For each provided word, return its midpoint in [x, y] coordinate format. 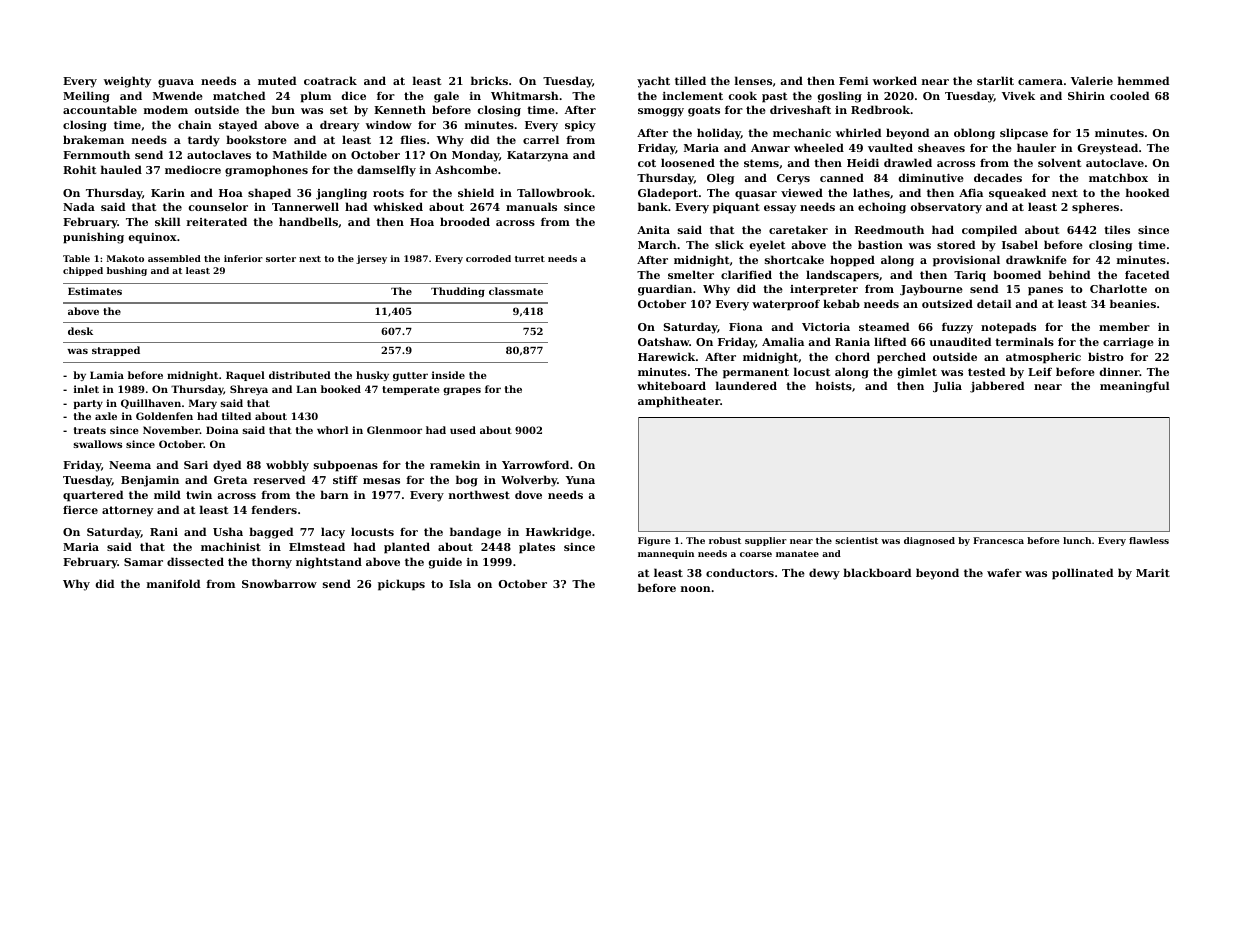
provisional [966, 261]
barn [334, 494]
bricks [489, 80]
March [657, 244]
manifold [173, 583]
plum [315, 97]
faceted [1147, 274]
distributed [300, 375]
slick [729, 244]
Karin [168, 193]
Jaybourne [931, 290]
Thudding [458, 292]
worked [895, 80]
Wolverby [529, 481]
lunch [1077, 540]
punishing [93, 238]
